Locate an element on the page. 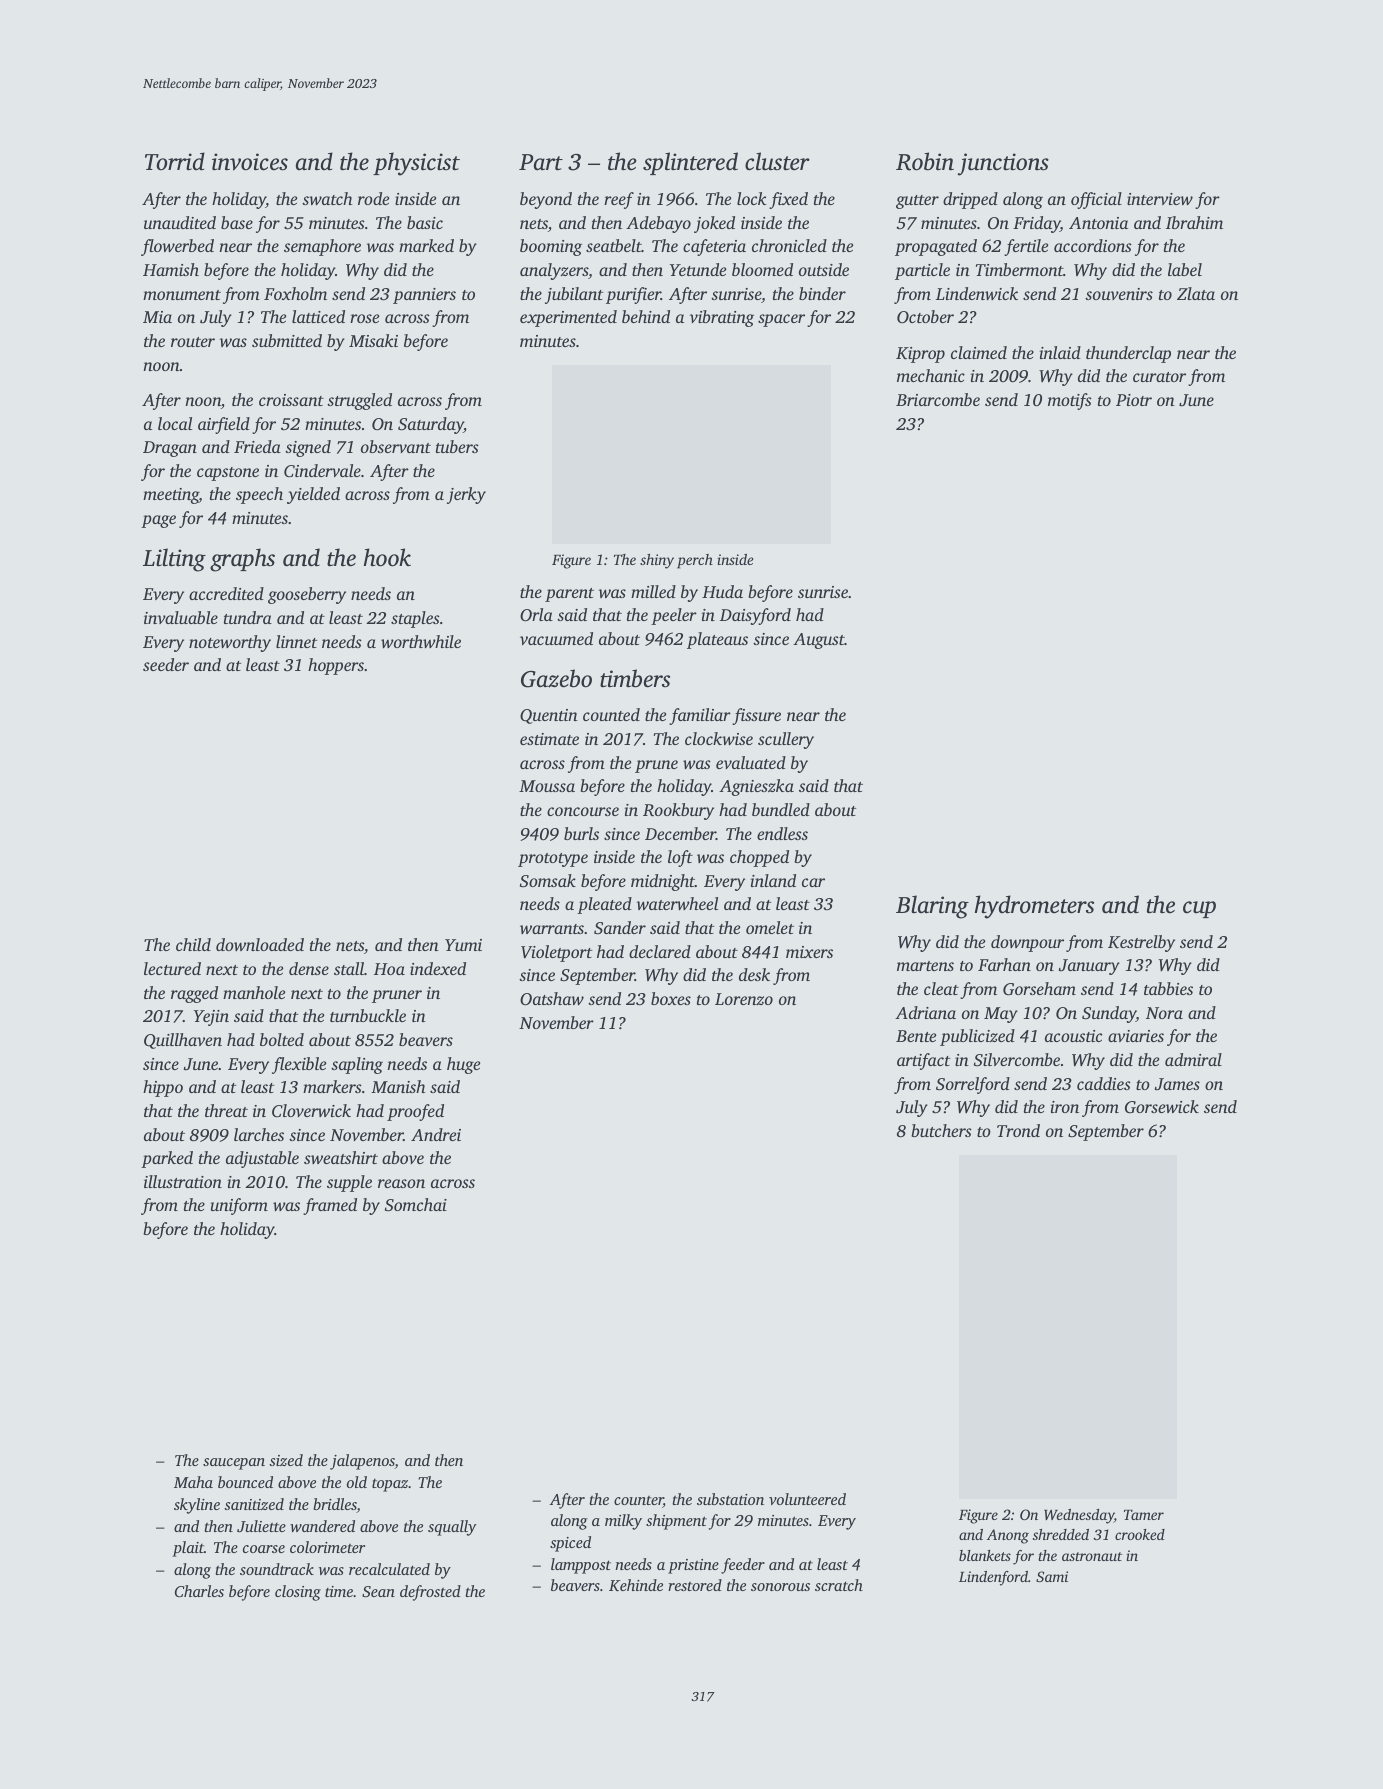 The width and height of the document is (1383, 1789). cluster is located at coordinates (777, 161).
